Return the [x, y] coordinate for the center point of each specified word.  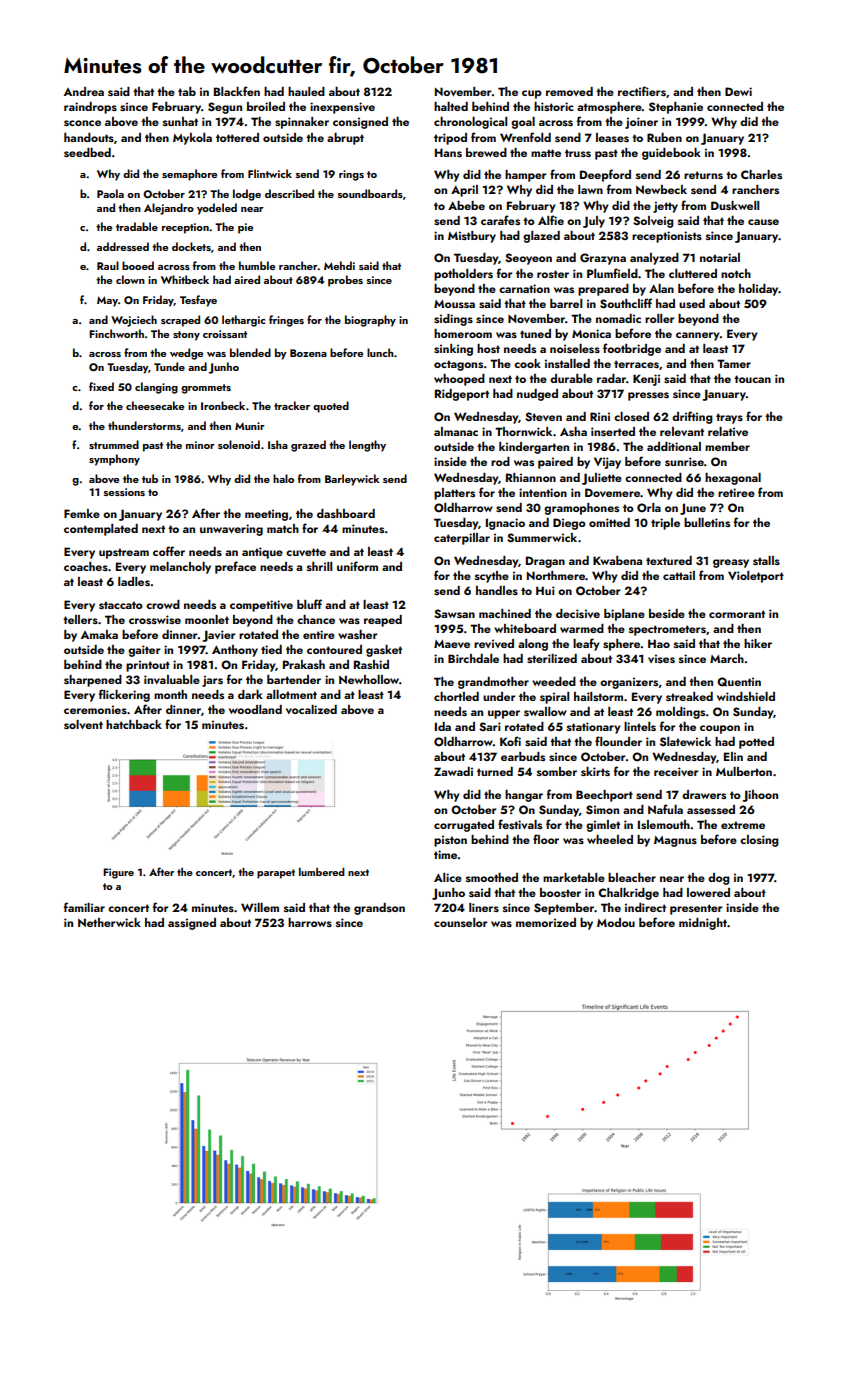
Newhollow [369, 679]
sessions [124, 492]
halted [451, 106]
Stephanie [676, 108]
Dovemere [612, 492]
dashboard [346, 513]
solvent [83, 724]
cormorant [737, 614]
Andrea [84, 91]
